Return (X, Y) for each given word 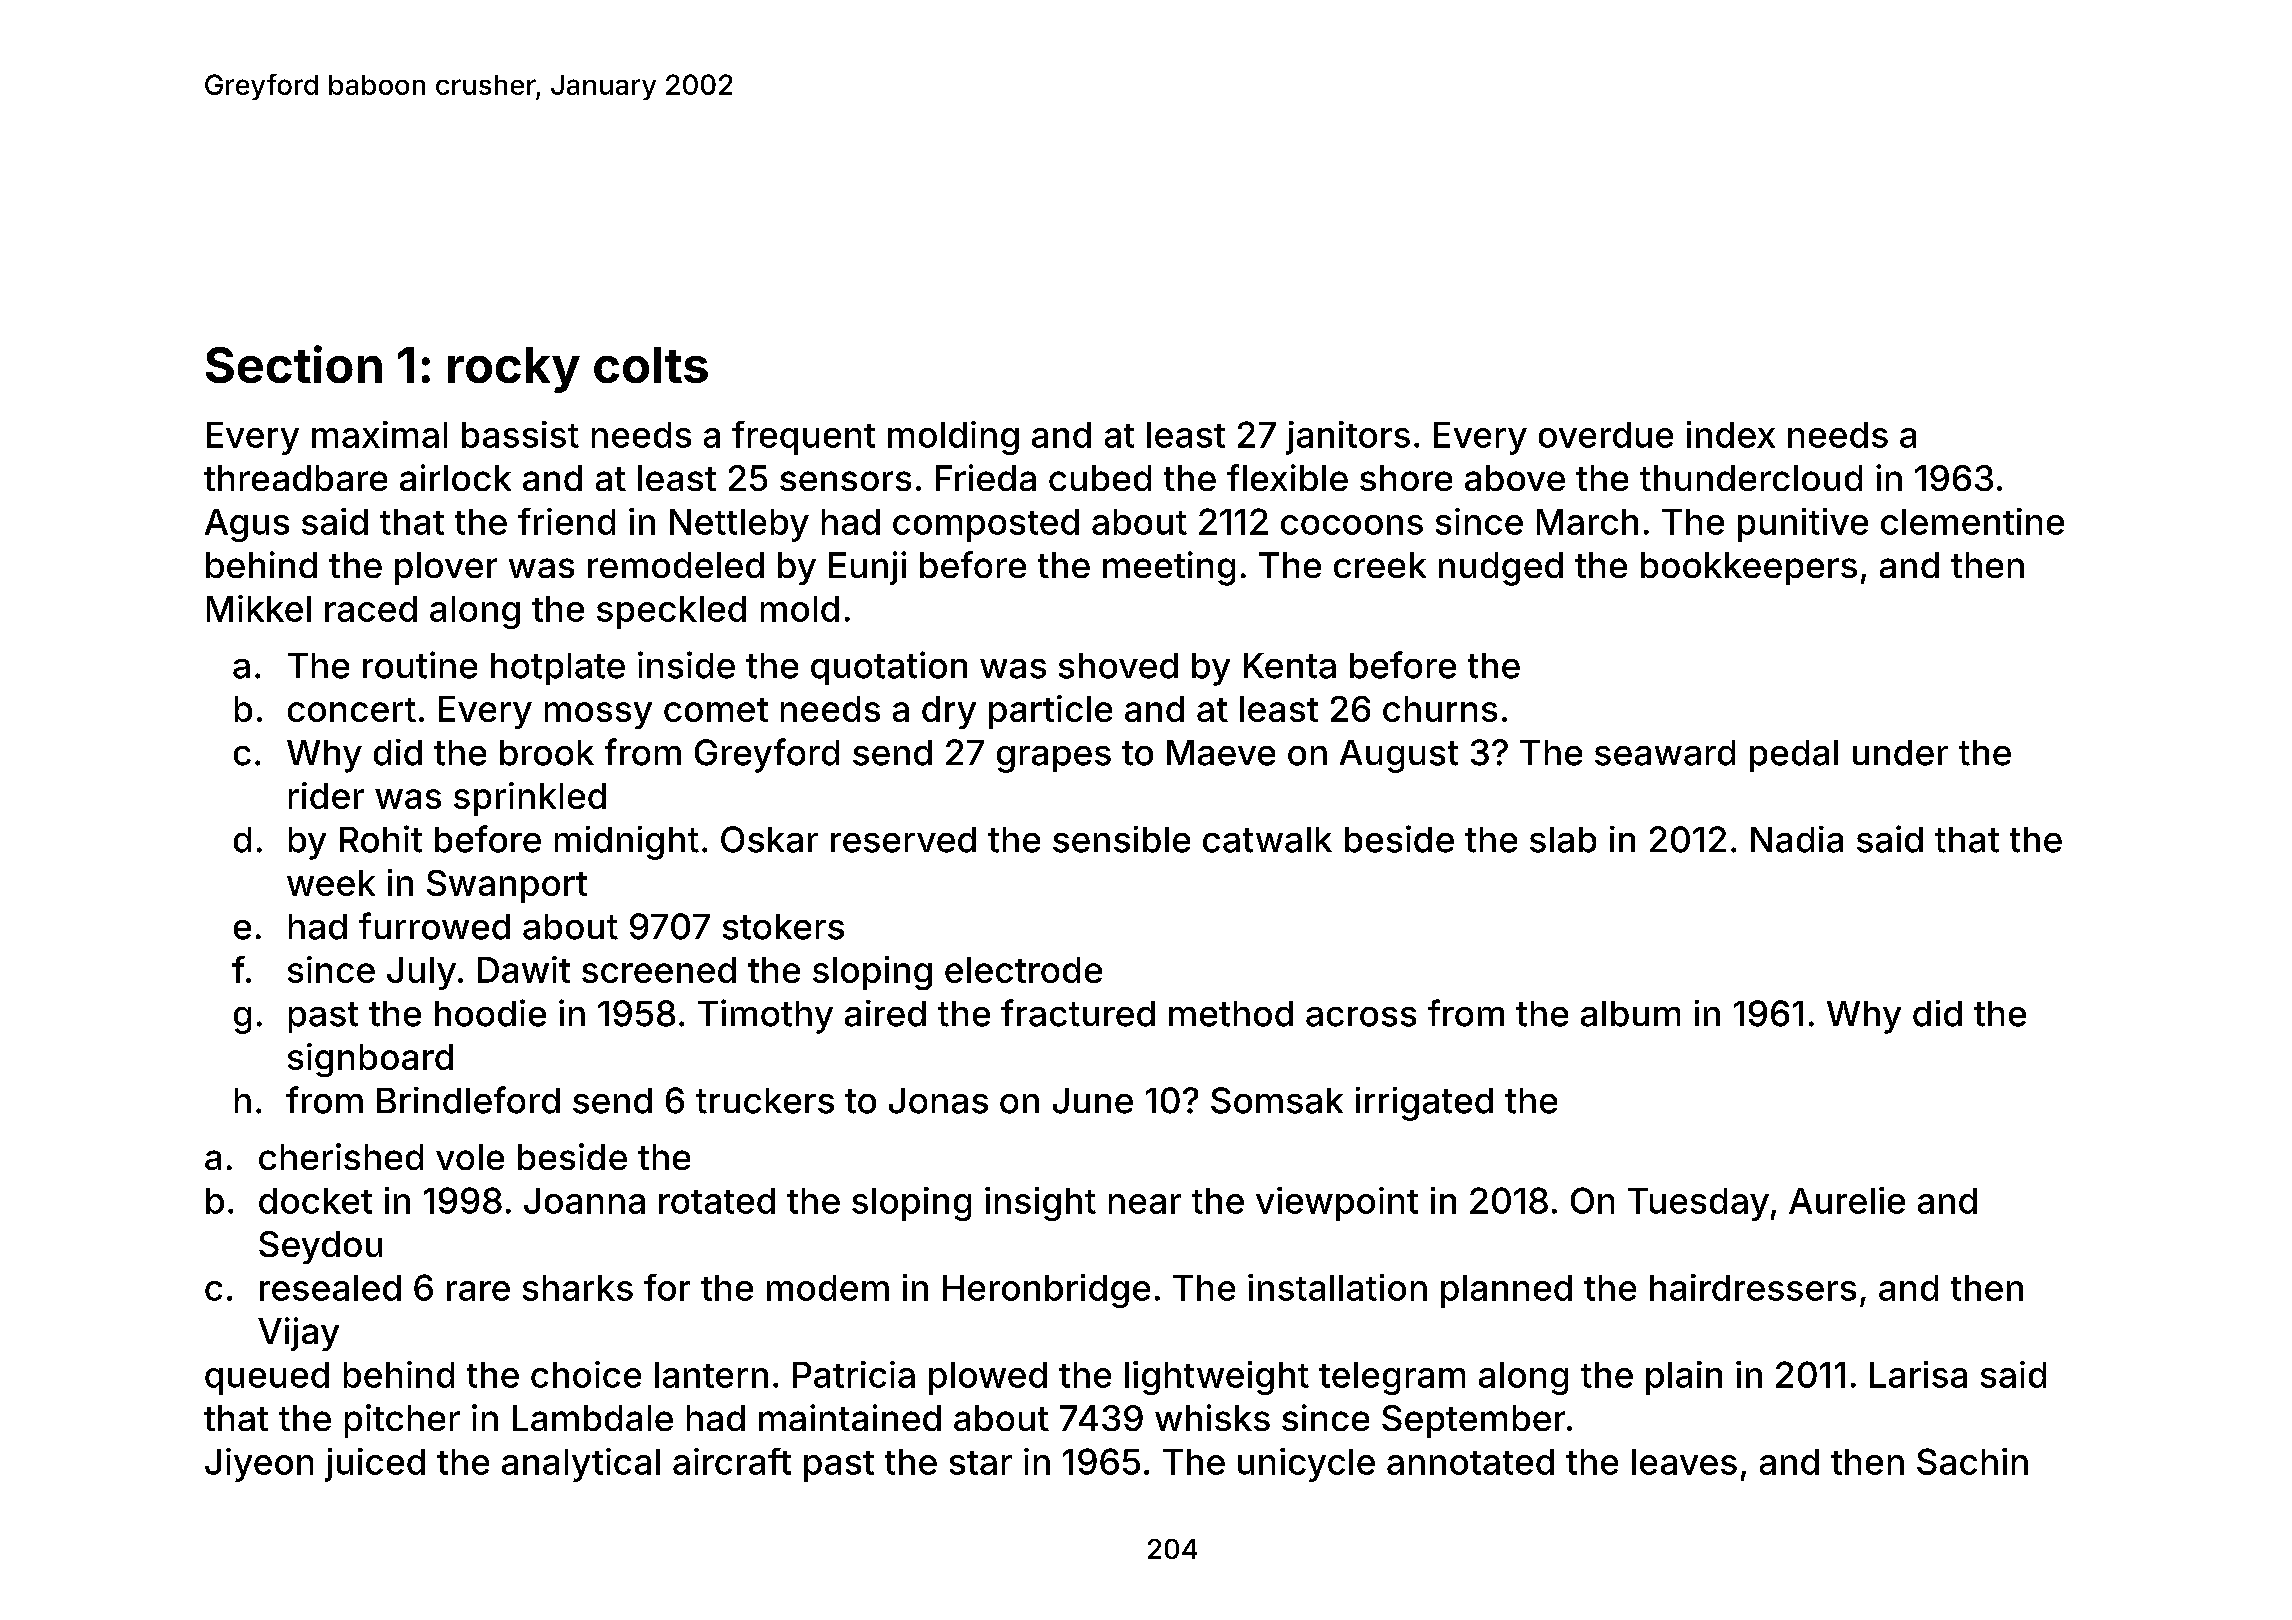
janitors (1348, 438)
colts (651, 365)
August (1399, 756)
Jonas (938, 1101)
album (1630, 1014)
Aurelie (1847, 1200)
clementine (1972, 521)
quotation (889, 668)
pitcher (402, 1421)
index (1731, 434)
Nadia (1797, 839)
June (1093, 1101)
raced (371, 609)
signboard (370, 1060)
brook (547, 753)
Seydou (320, 1247)
